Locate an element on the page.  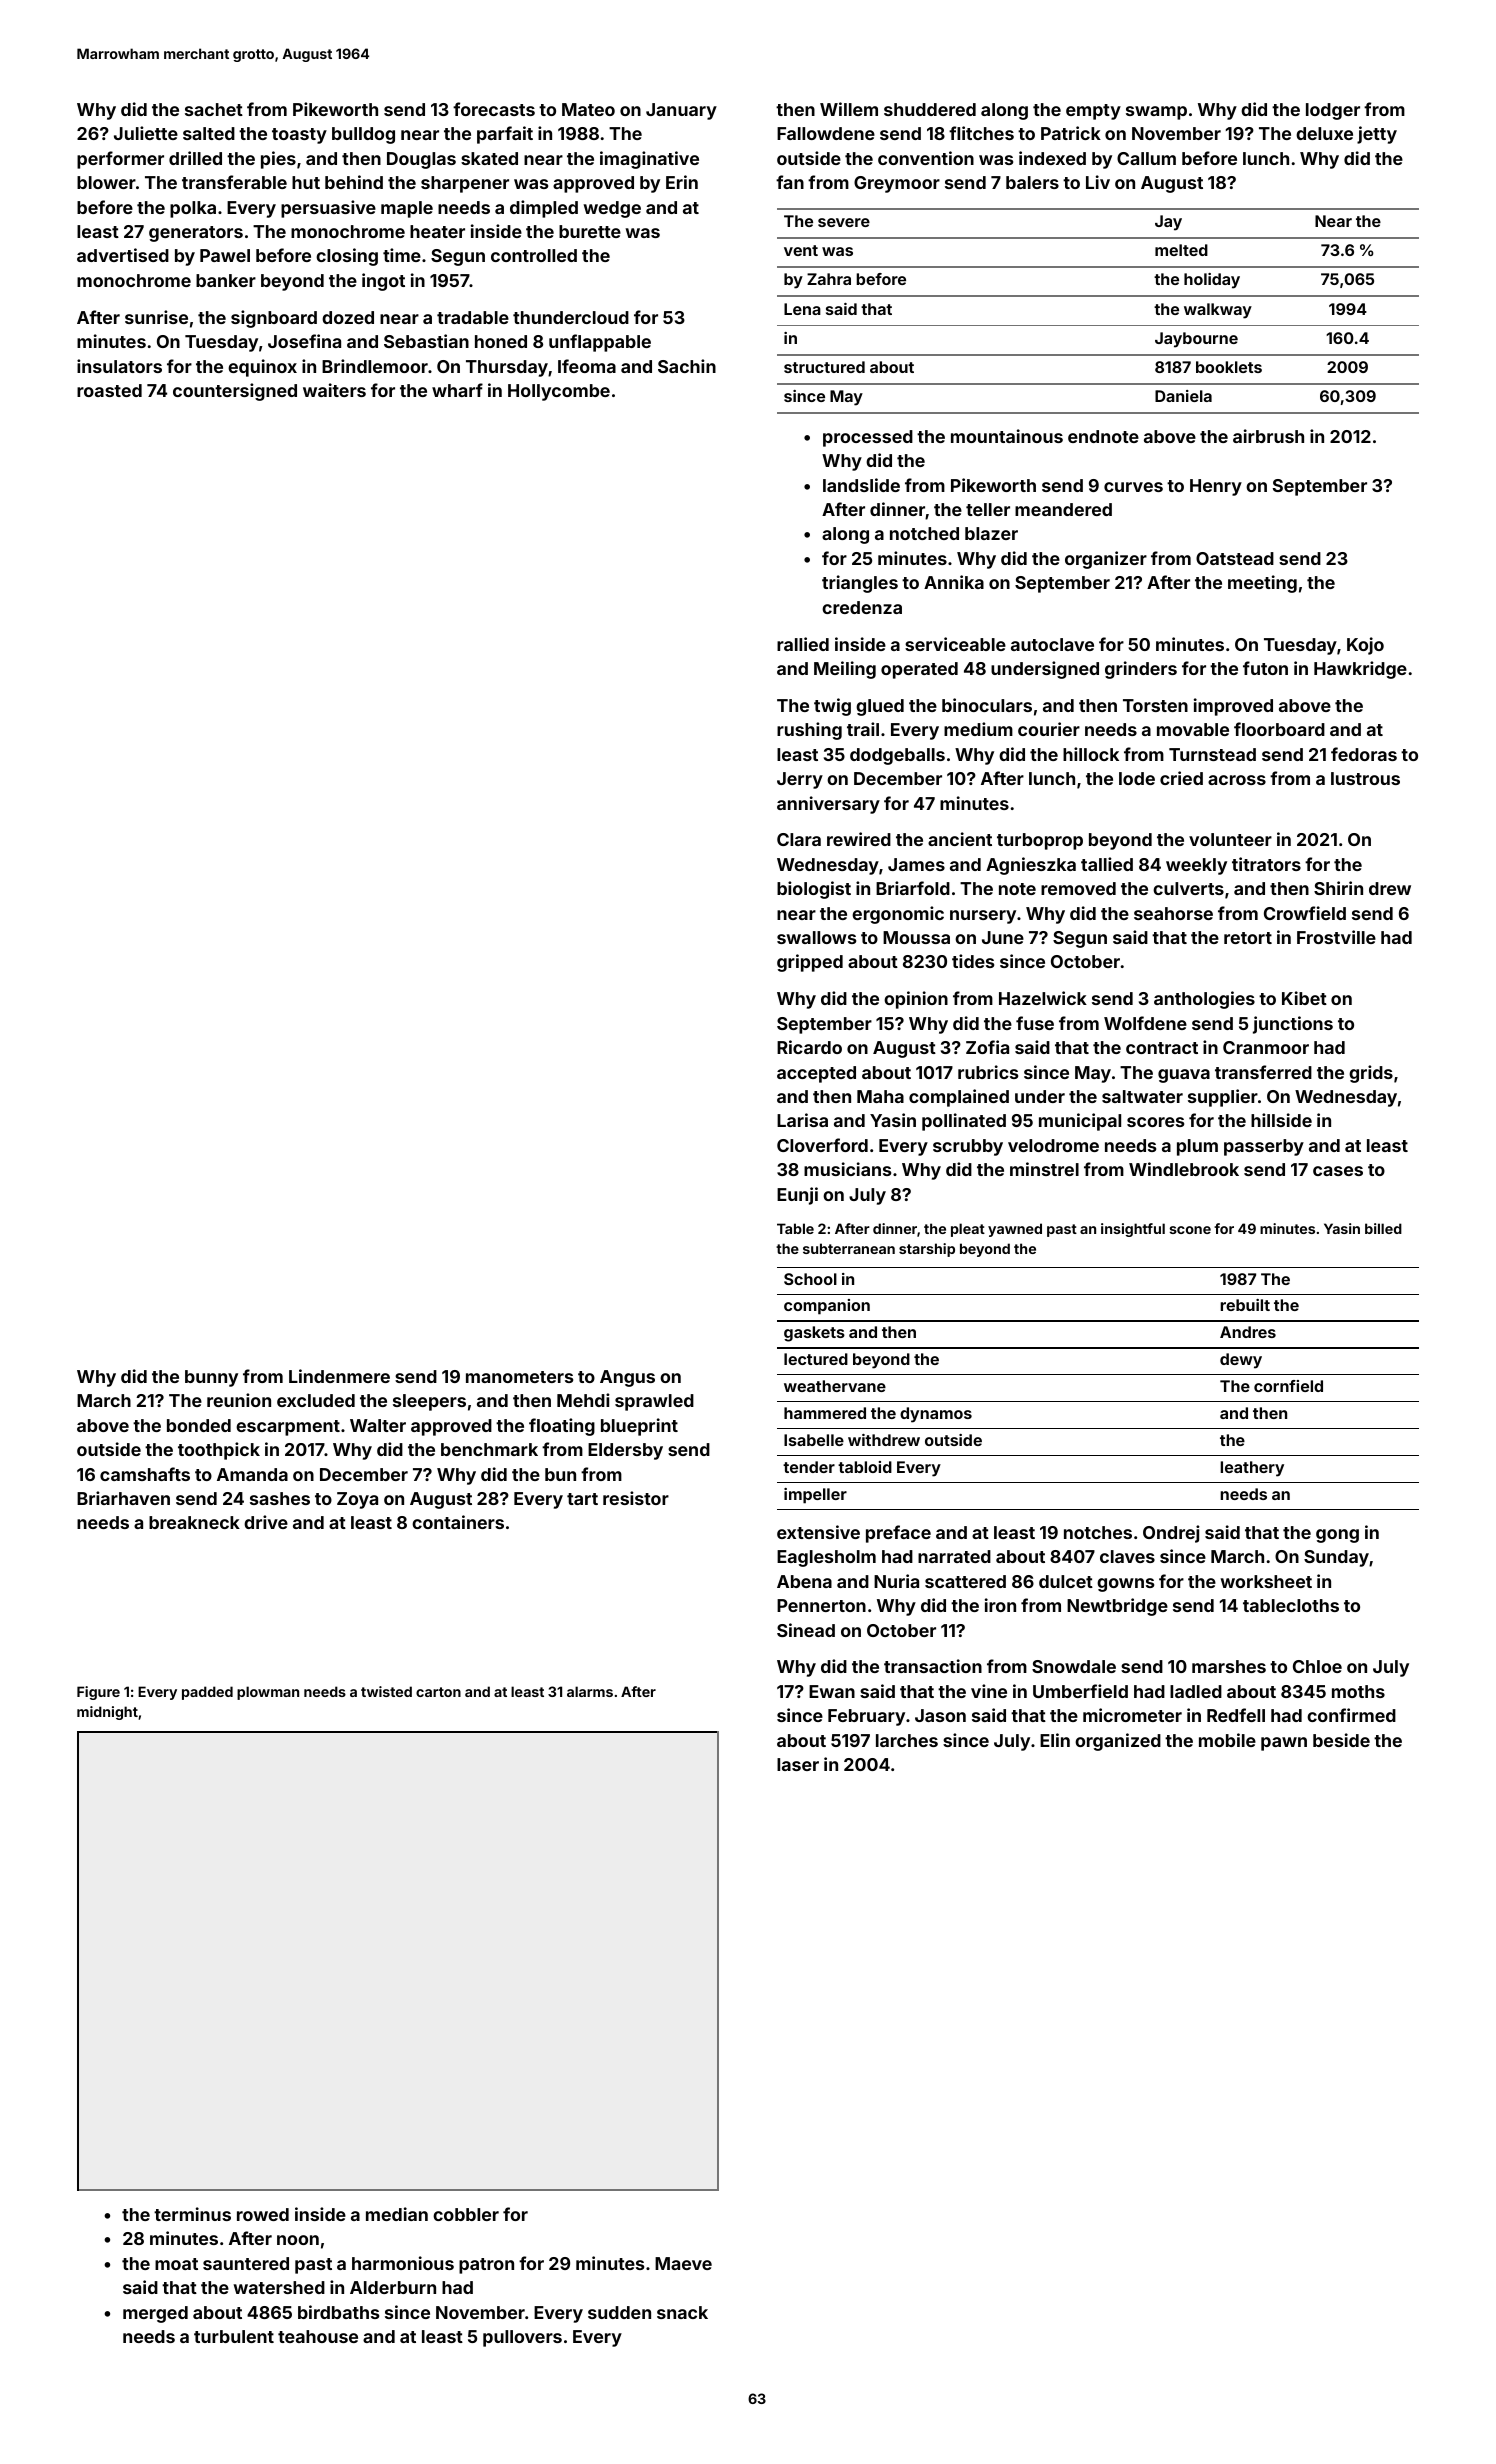
rushing is located at coordinates (809, 731).
